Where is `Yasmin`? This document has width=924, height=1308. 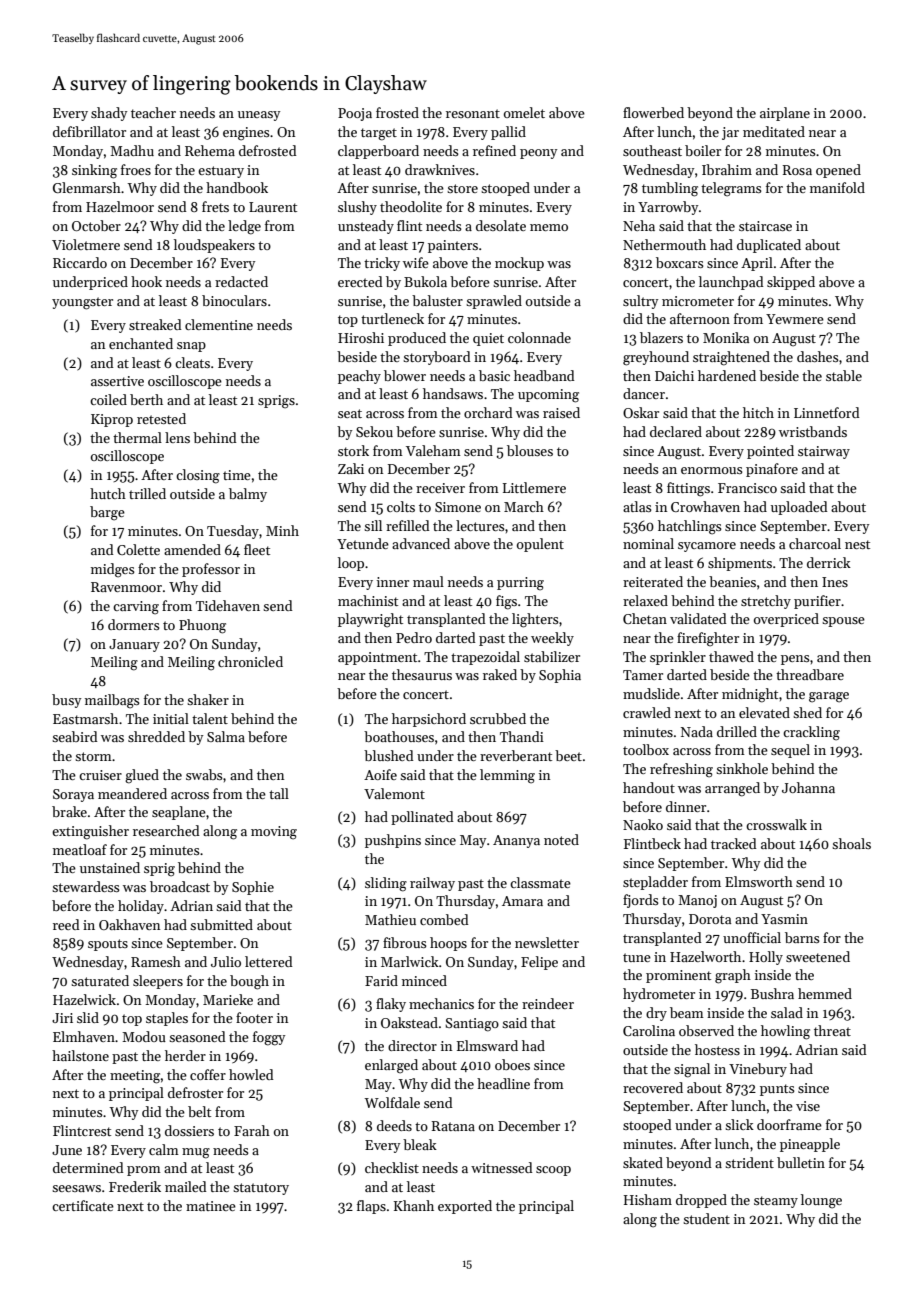 Yasmin is located at coordinates (784, 919).
